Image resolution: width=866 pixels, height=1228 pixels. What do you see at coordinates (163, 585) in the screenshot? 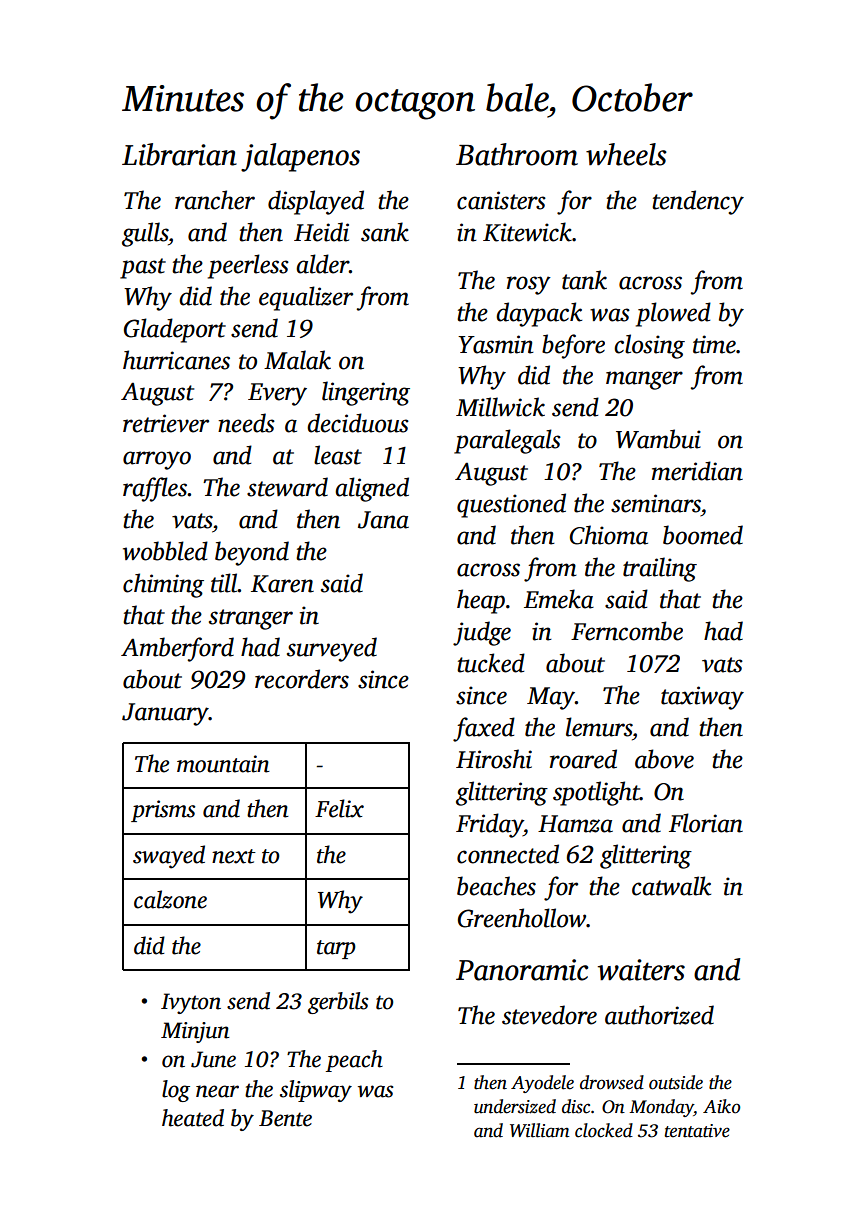
I see `chiming` at bounding box center [163, 585].
